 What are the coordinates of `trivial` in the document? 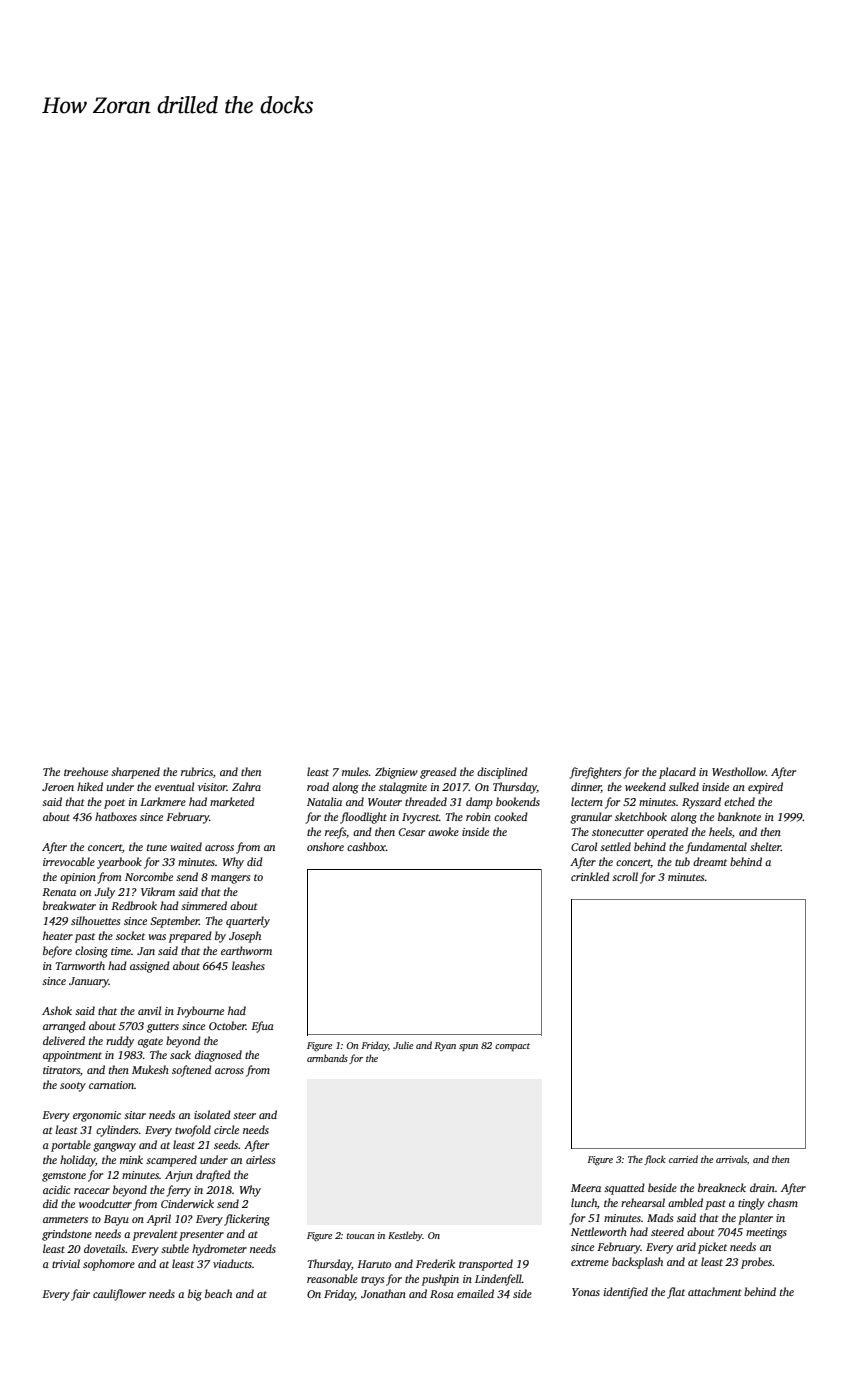 It's located at (66, 1263).
